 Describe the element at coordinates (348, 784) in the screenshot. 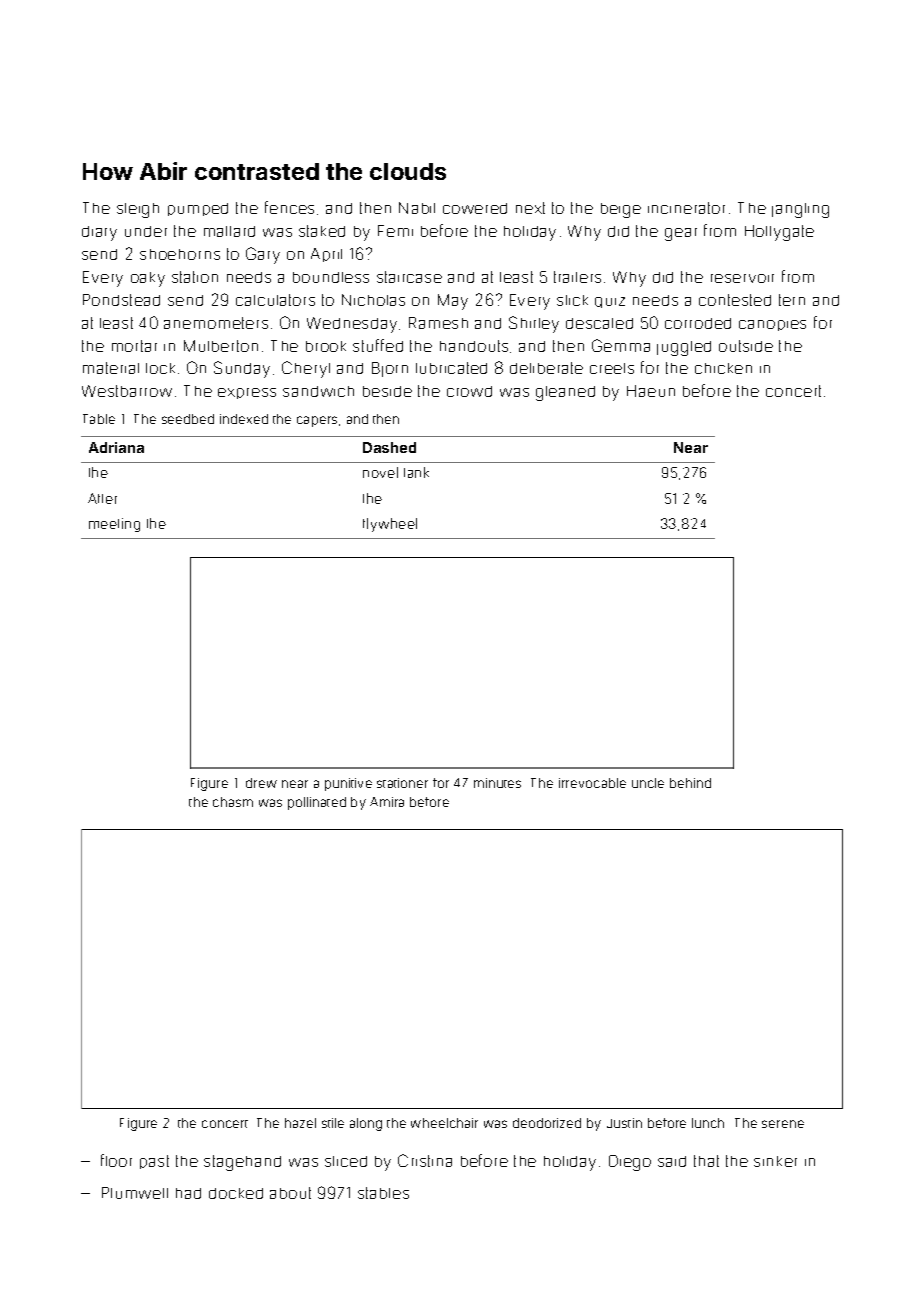

I see `punitive` at that location.
